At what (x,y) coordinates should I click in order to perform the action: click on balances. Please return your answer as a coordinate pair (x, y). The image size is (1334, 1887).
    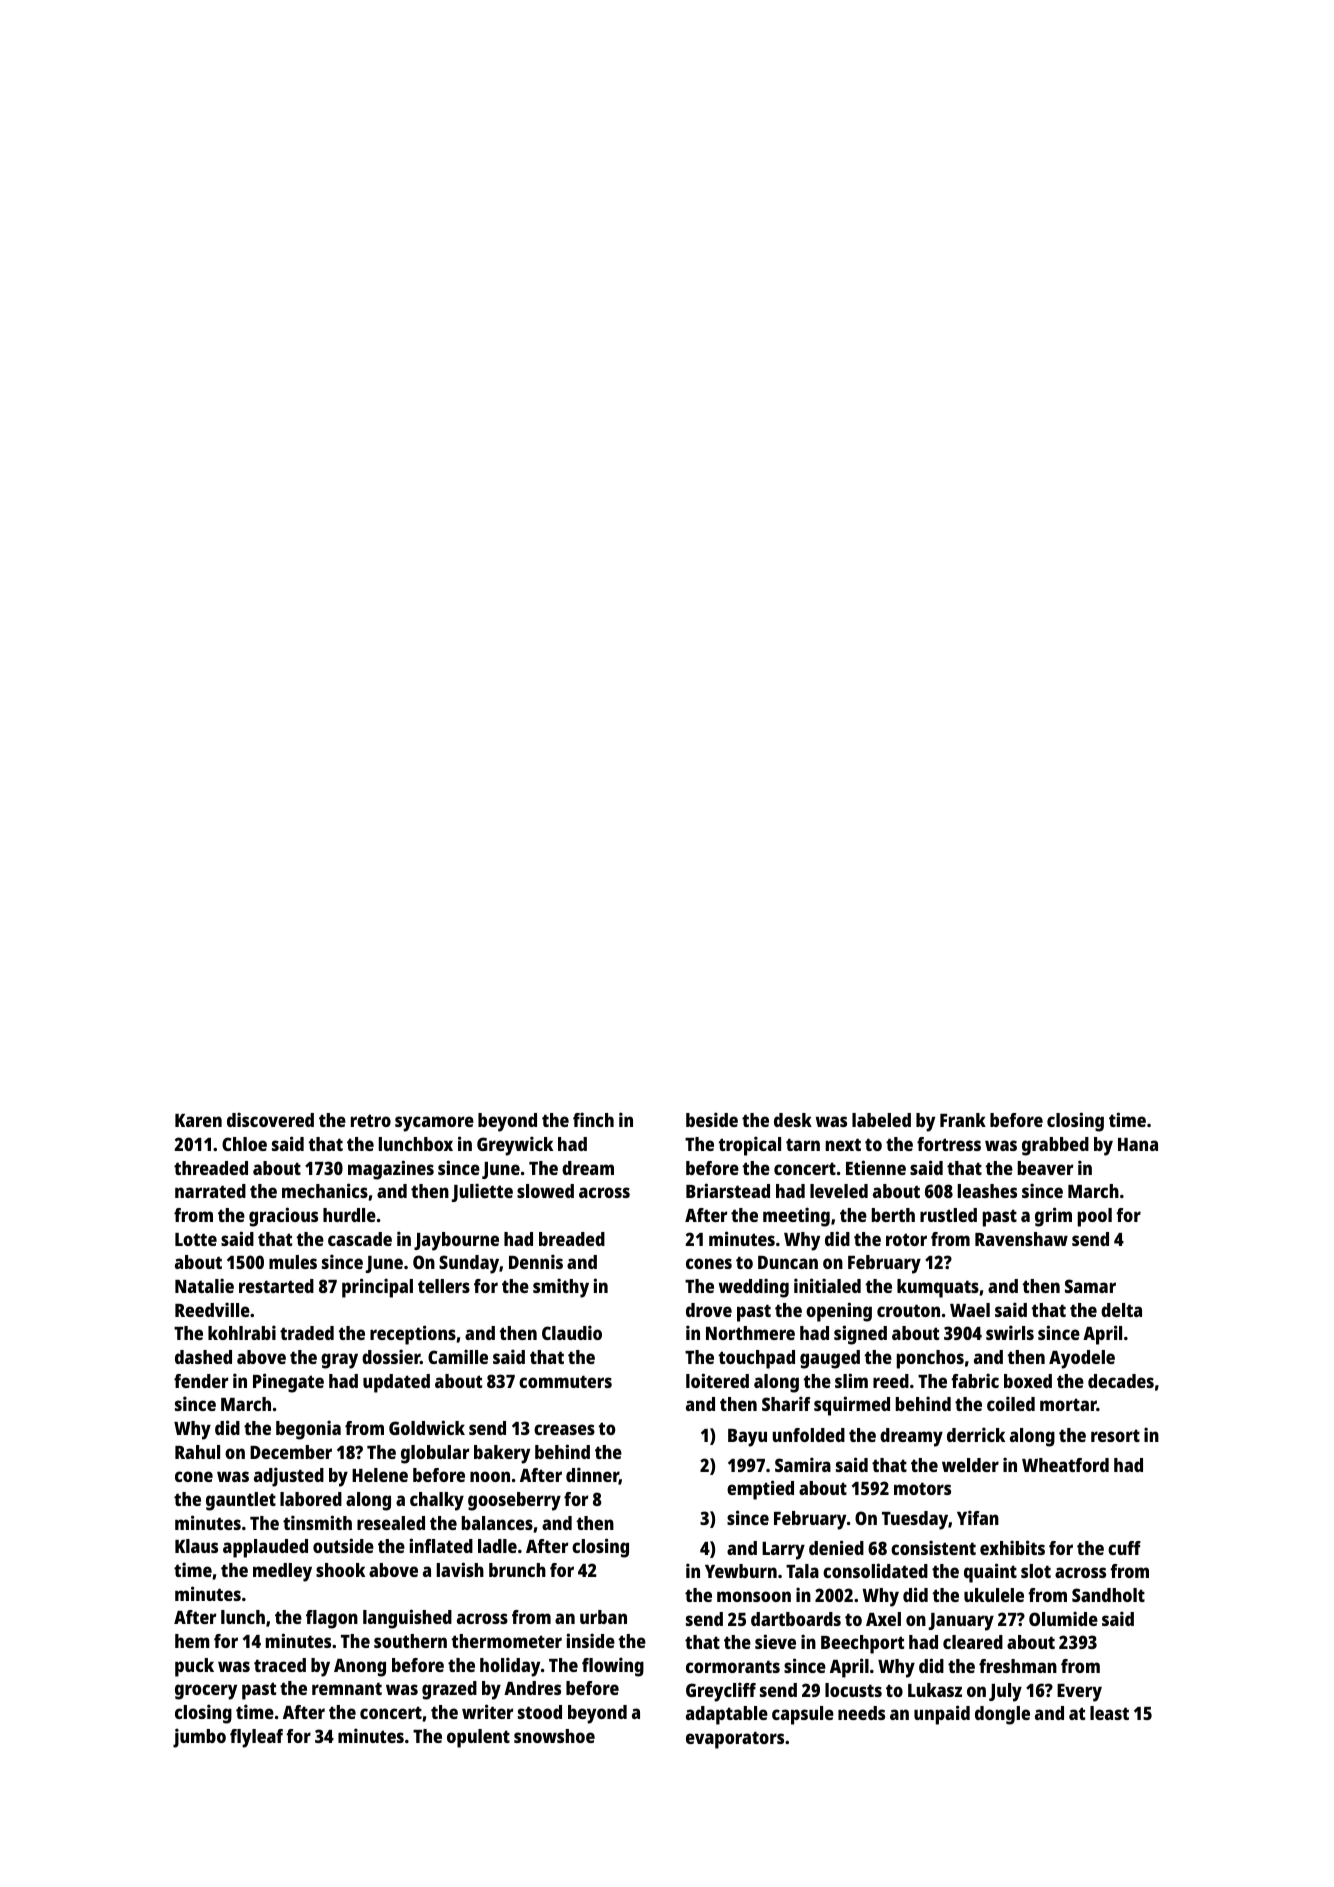
    Looking at the image, I should click on (497, 1523).
